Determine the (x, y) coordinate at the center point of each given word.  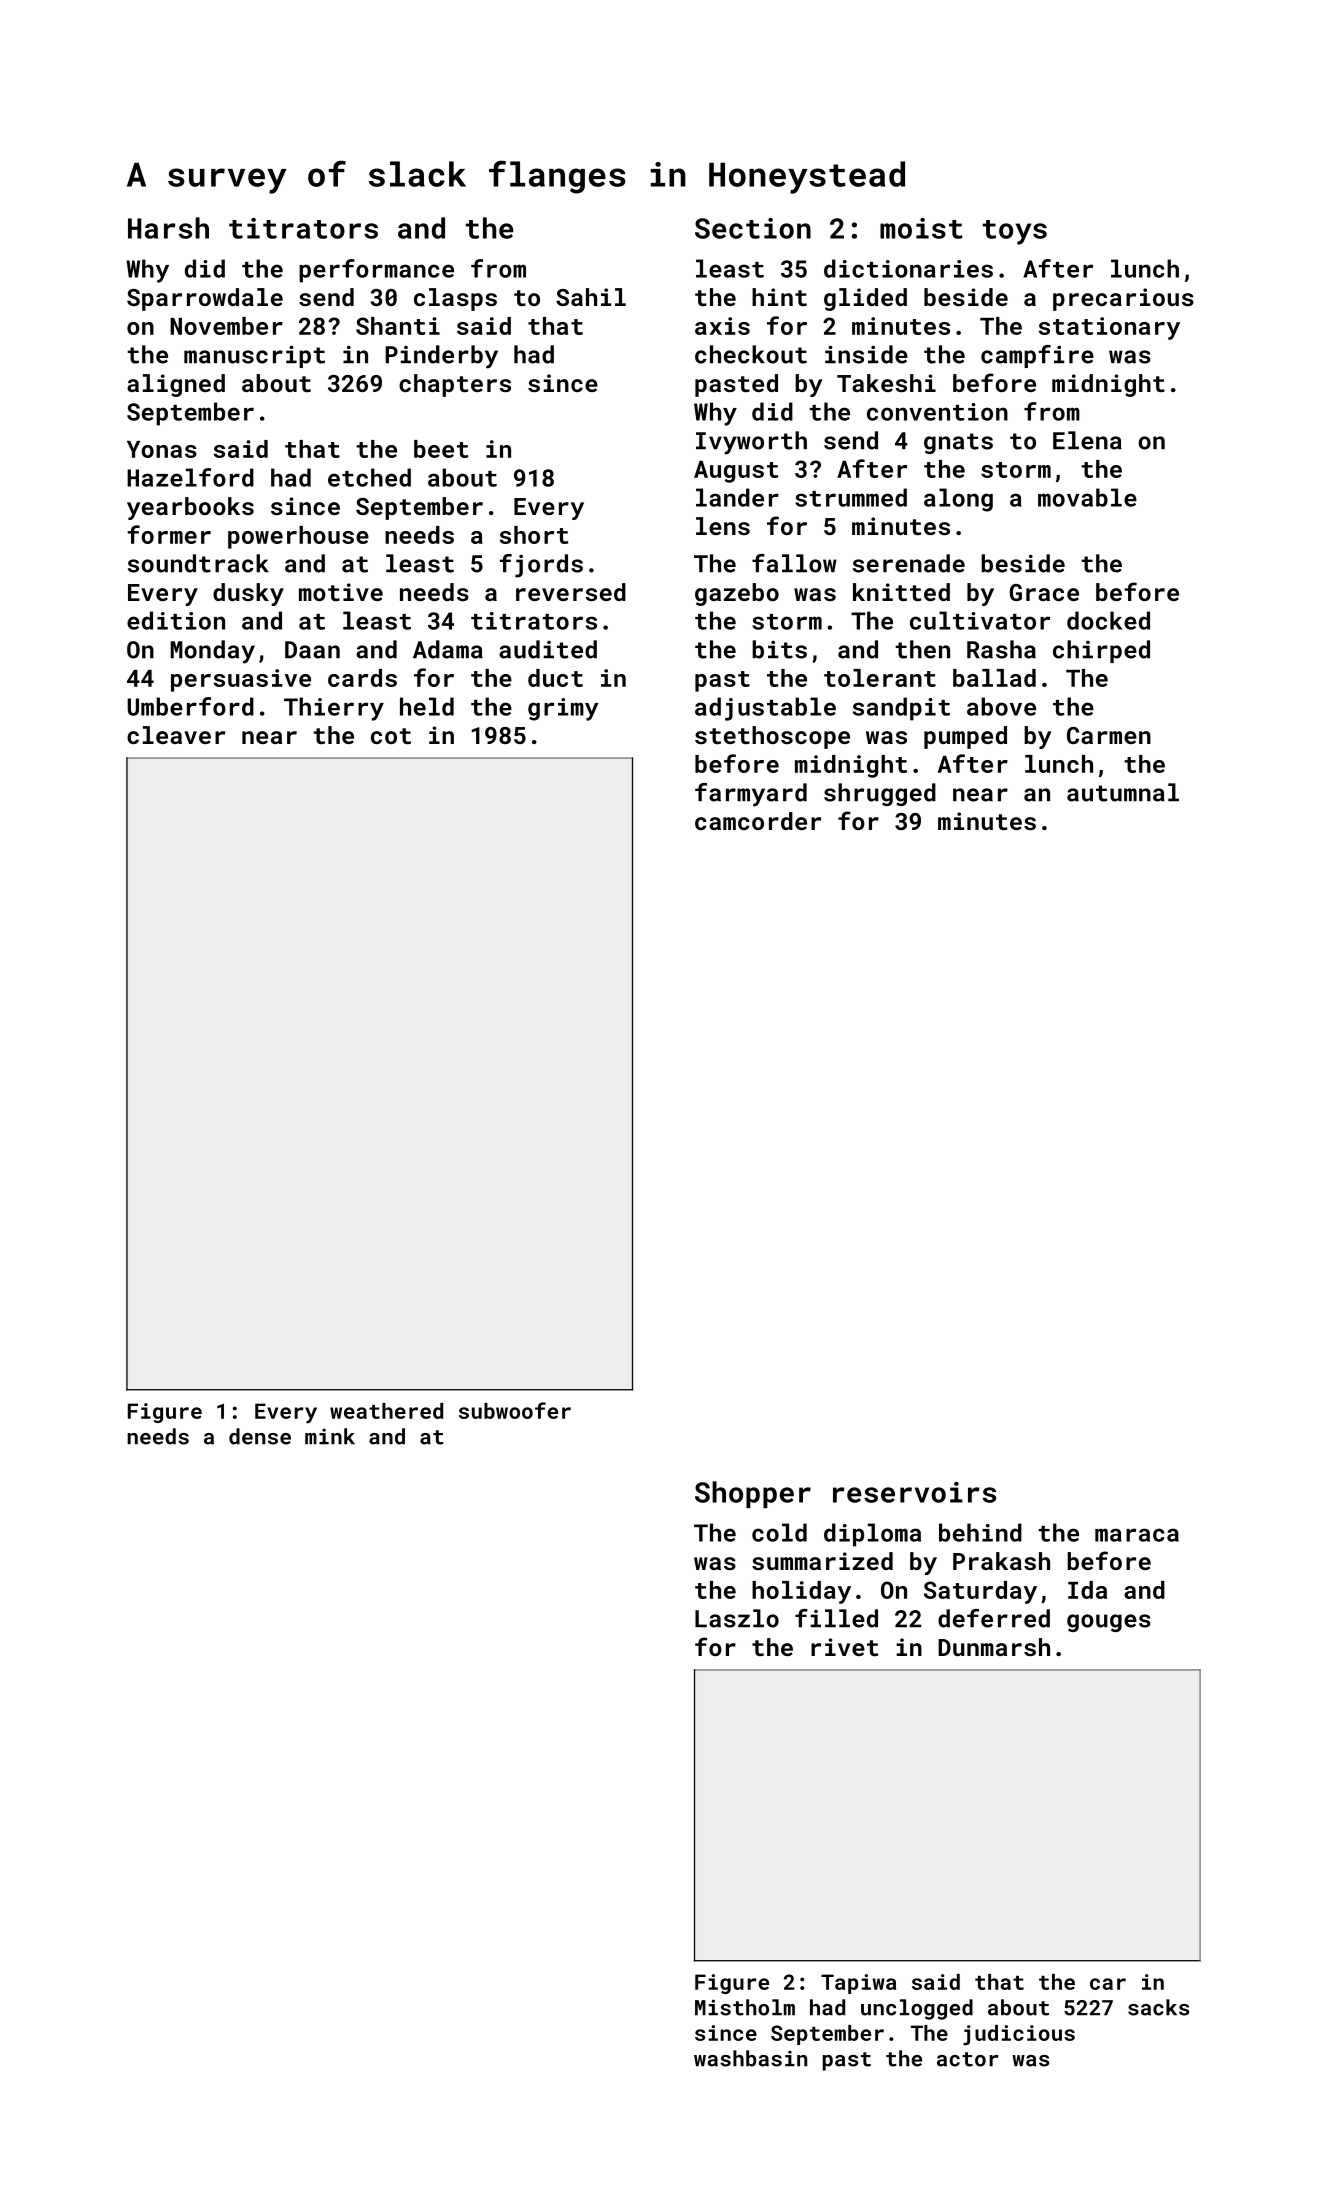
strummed (851, 497)
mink (330, 1436)
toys (1014, 232)
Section (753, 228)
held (427, 706)
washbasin (750, 2058)
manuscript (254, 356)
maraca (1137, 1535)
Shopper (753, 1494)
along (958, 500)
